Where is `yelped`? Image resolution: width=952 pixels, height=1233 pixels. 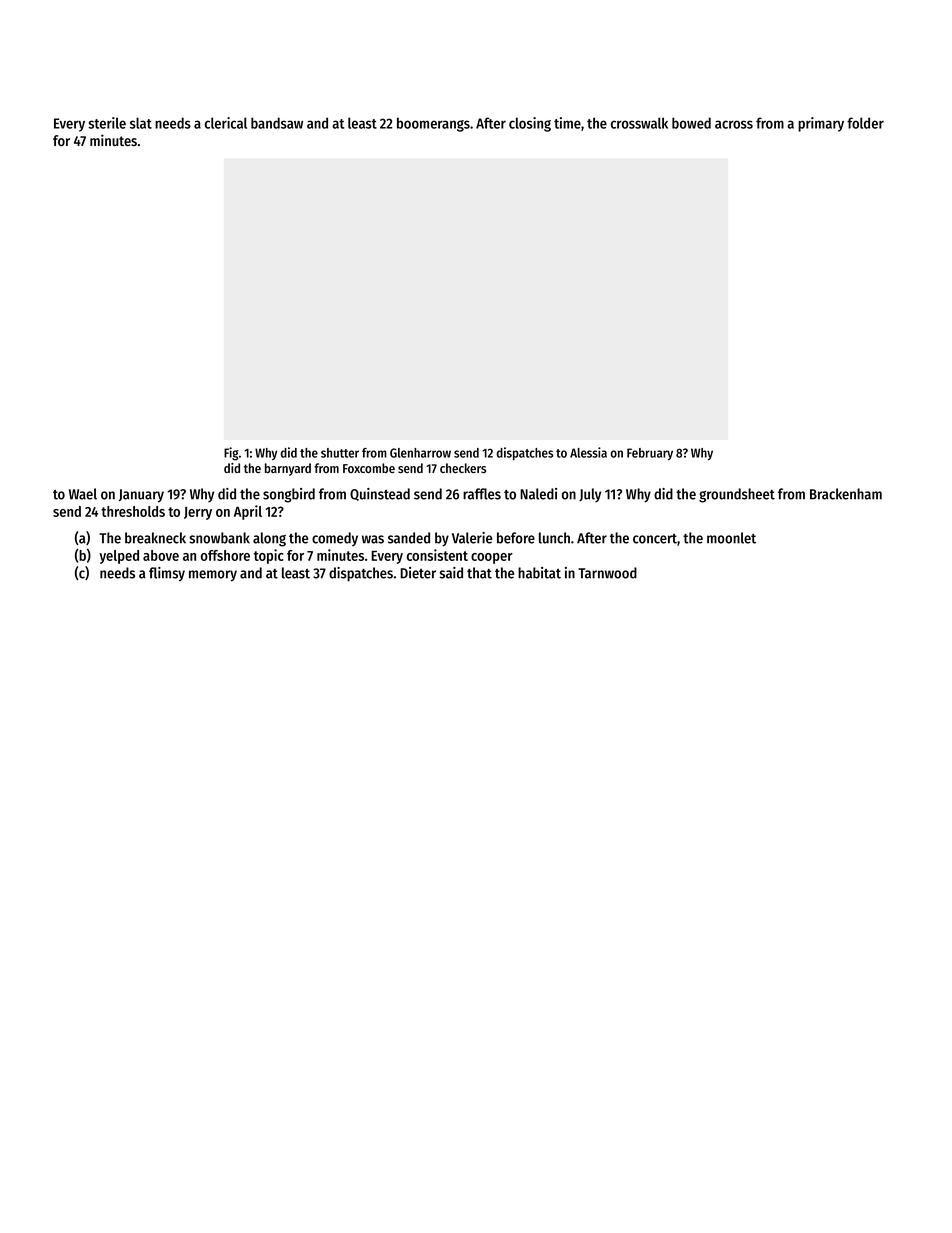 yelped is located at coordinates (119, 557).
